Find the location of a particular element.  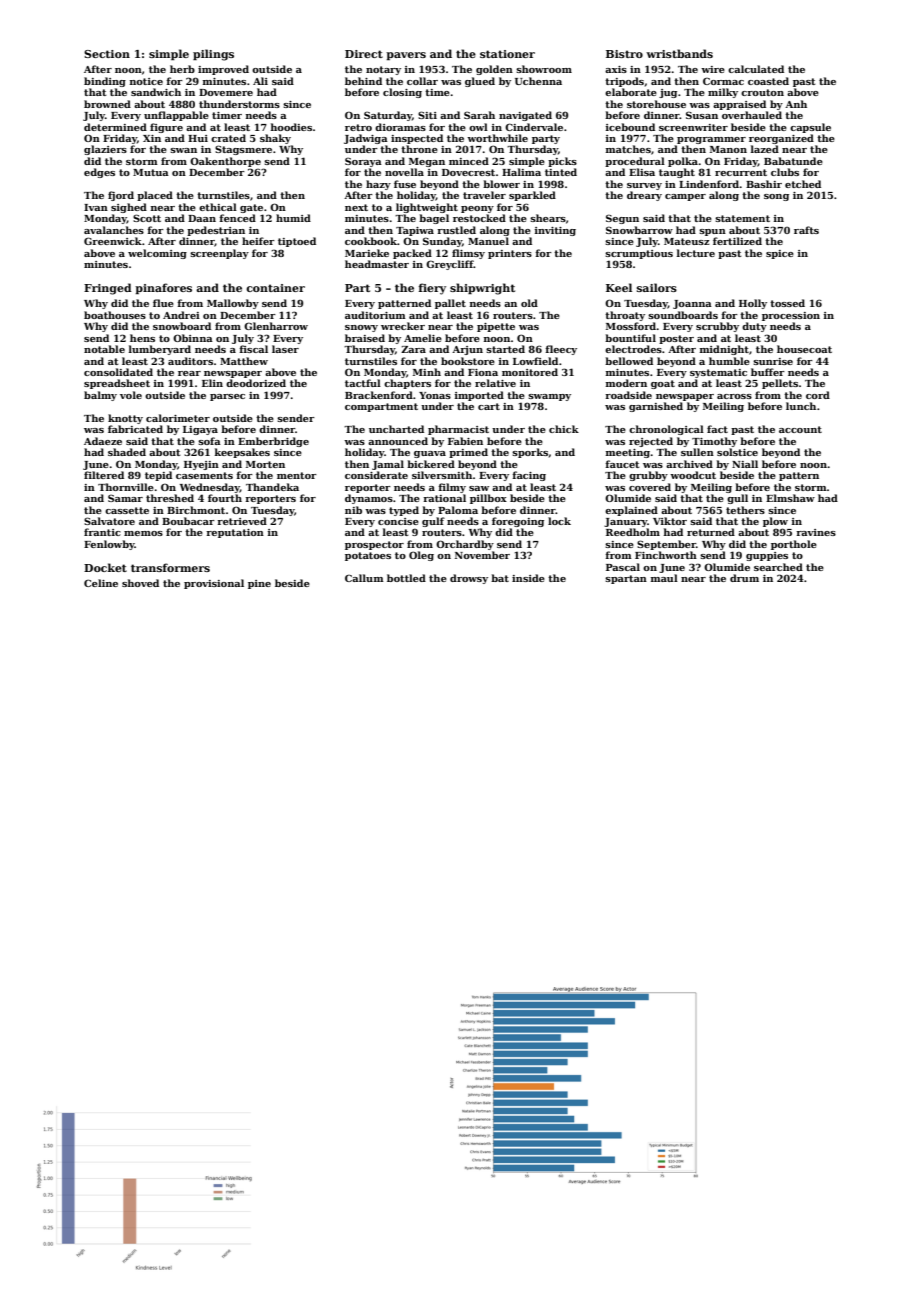

sunrise is located at coordinates (773, 361).
